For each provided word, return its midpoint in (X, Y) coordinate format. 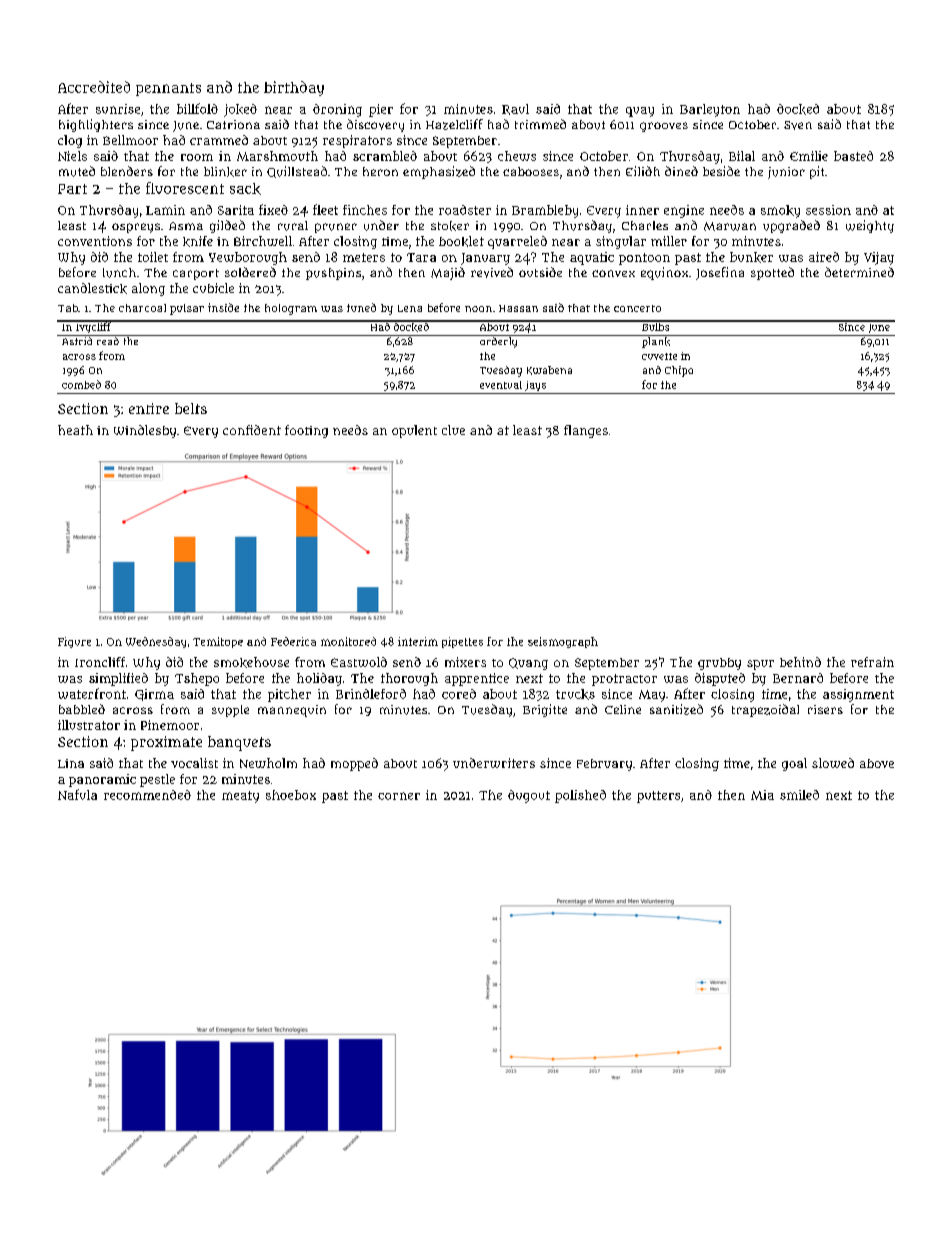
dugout (529, 796)
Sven (798, 125)
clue (453, 430)
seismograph (563, 642)
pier (381, 110)
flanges (586, 431)
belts (191, 408)
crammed (219, 140)
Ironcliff (100, 662)
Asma (186, 226)
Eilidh (643, 171)
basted (853, 156)
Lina (71, 763)
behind (800, 662)
